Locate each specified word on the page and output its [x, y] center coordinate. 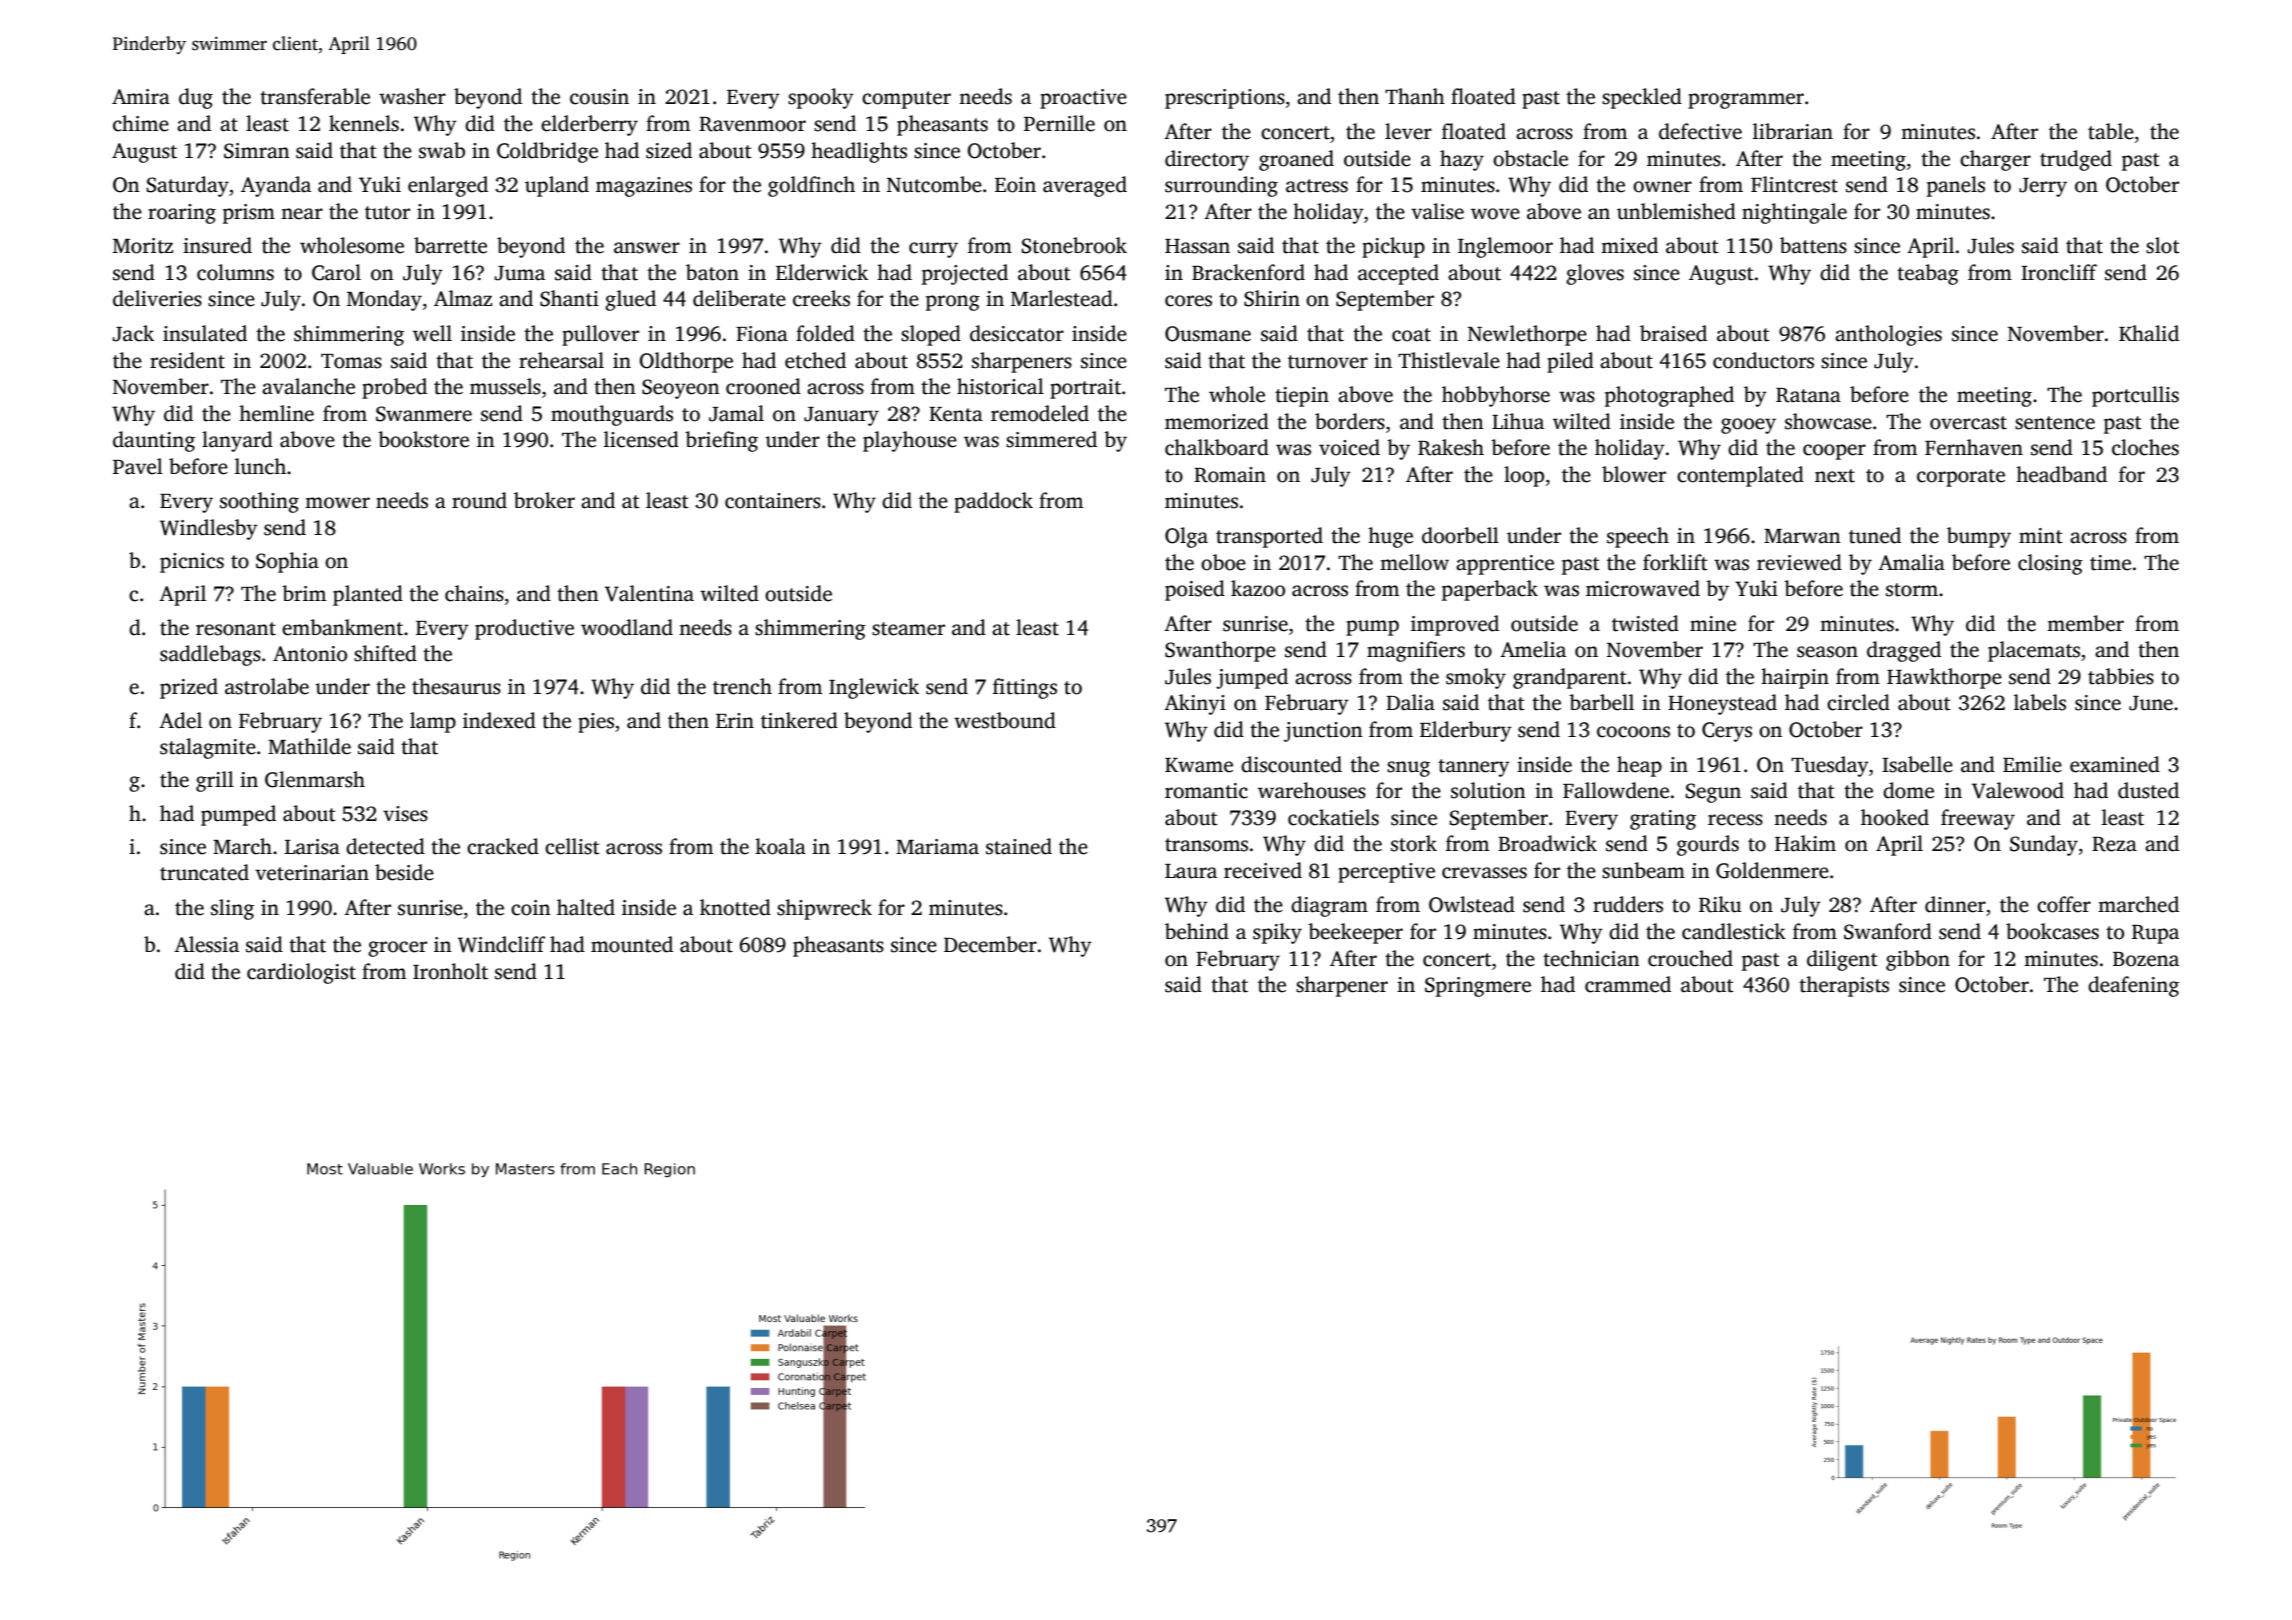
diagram [1329, 906]
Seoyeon [681, 389]
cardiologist [301, 973]
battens [1813, 245]
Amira [141, 97]
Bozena [2146, 959]
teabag [1928, 274]
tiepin [1302, 397]
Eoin [1015, 185]
